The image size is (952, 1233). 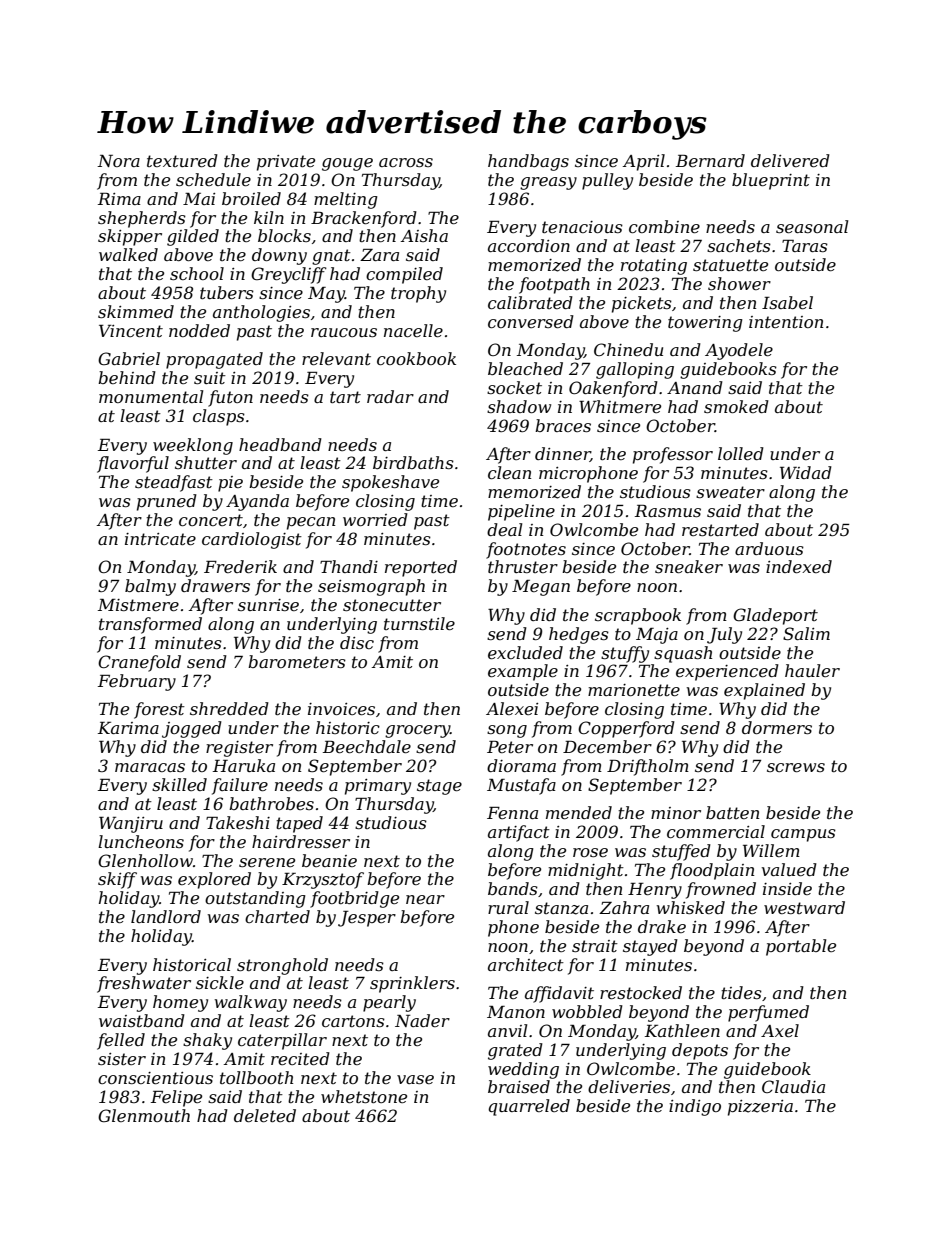 I want to click on screws, so click(x=796, y=767).
